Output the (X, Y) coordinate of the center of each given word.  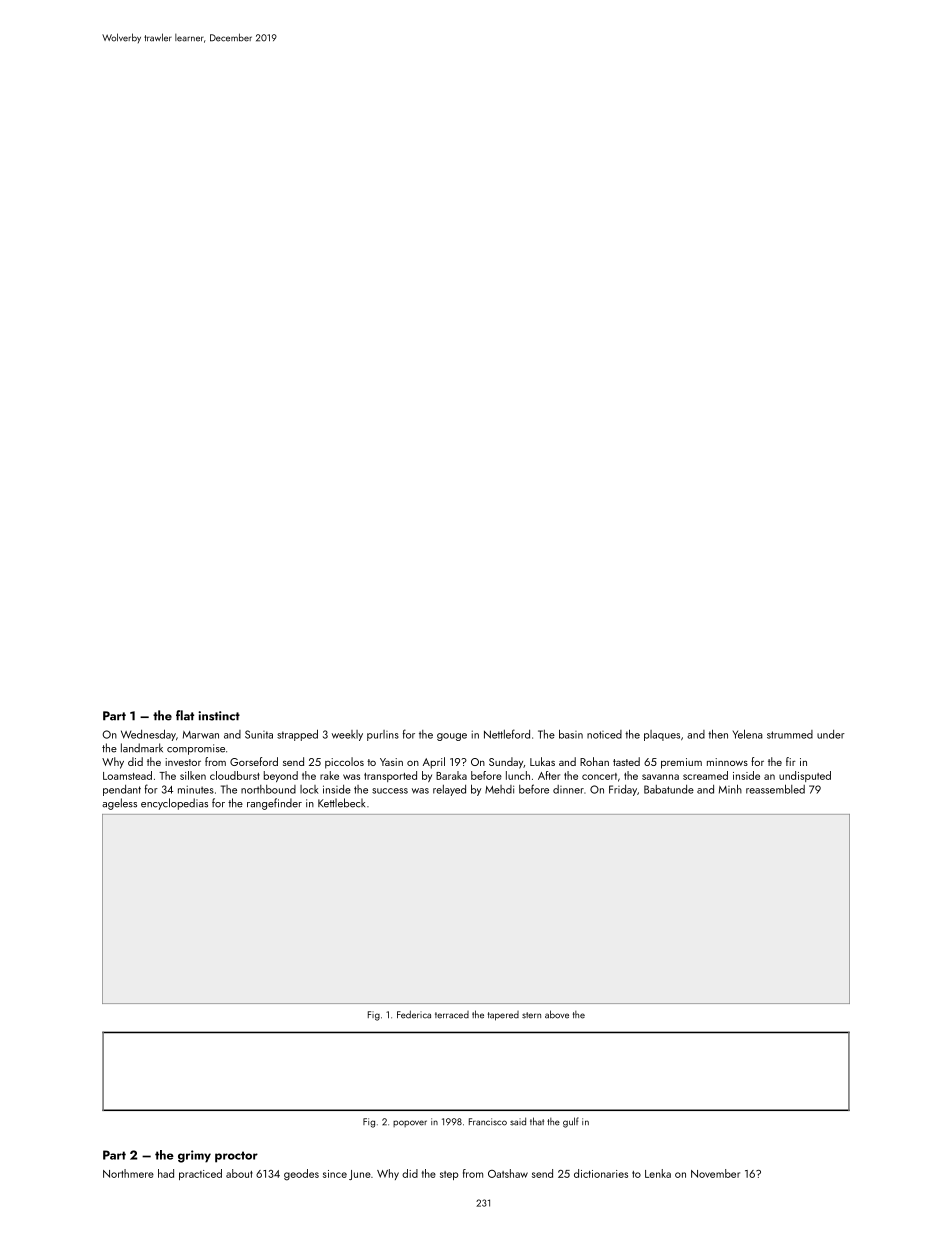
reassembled (775, 789)
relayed (449, 790)
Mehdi (499, 789)
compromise (196, 749)
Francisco (488, 1122)
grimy (194, 1156)
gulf (571, 1122)
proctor (236, 1157)
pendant (122, 790)
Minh (730, 789)
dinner (568, 789)
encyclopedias (174, 804)
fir (791, 761)
